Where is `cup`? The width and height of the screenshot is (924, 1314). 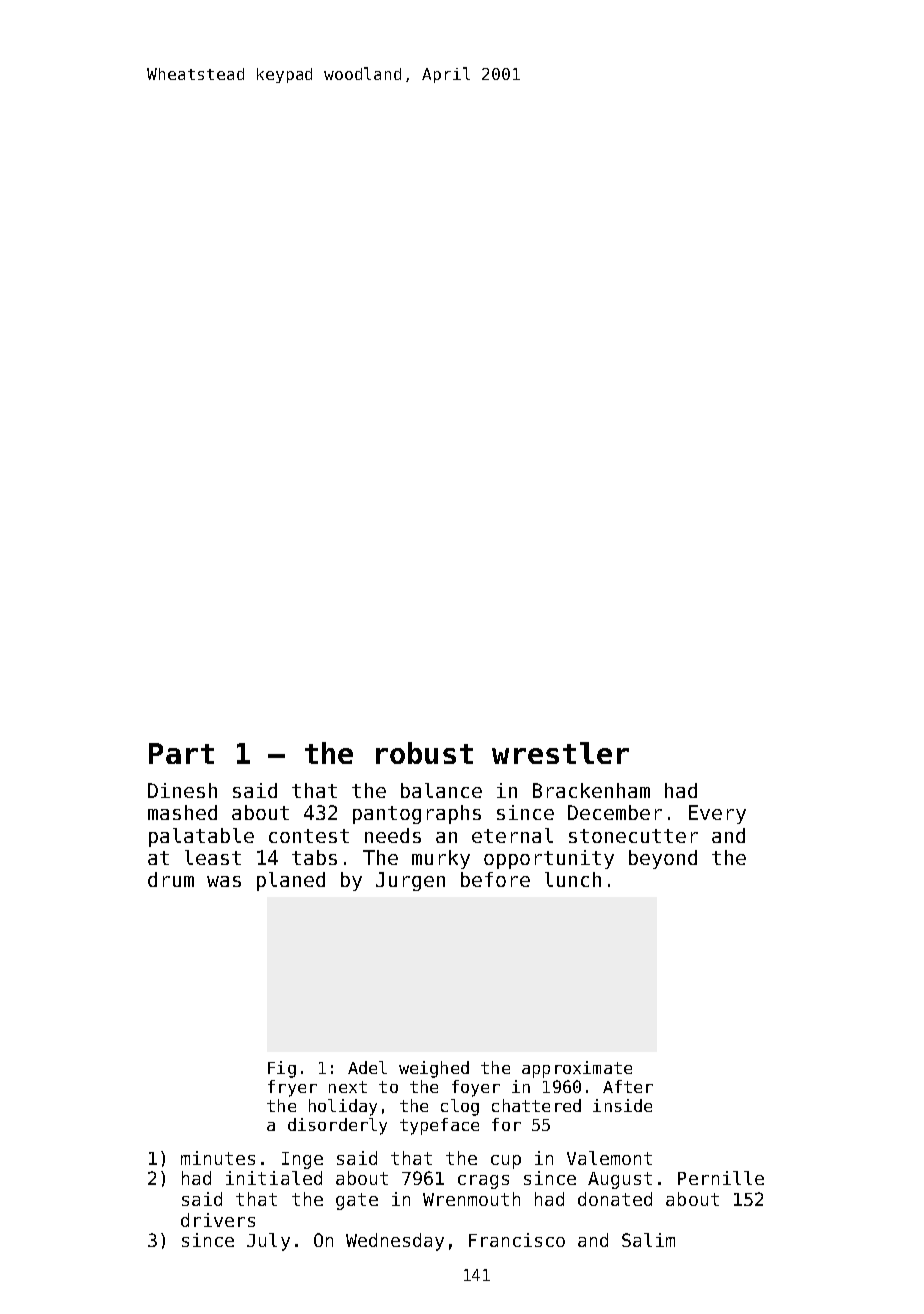
cup is located at coordinates (506, 1162).
